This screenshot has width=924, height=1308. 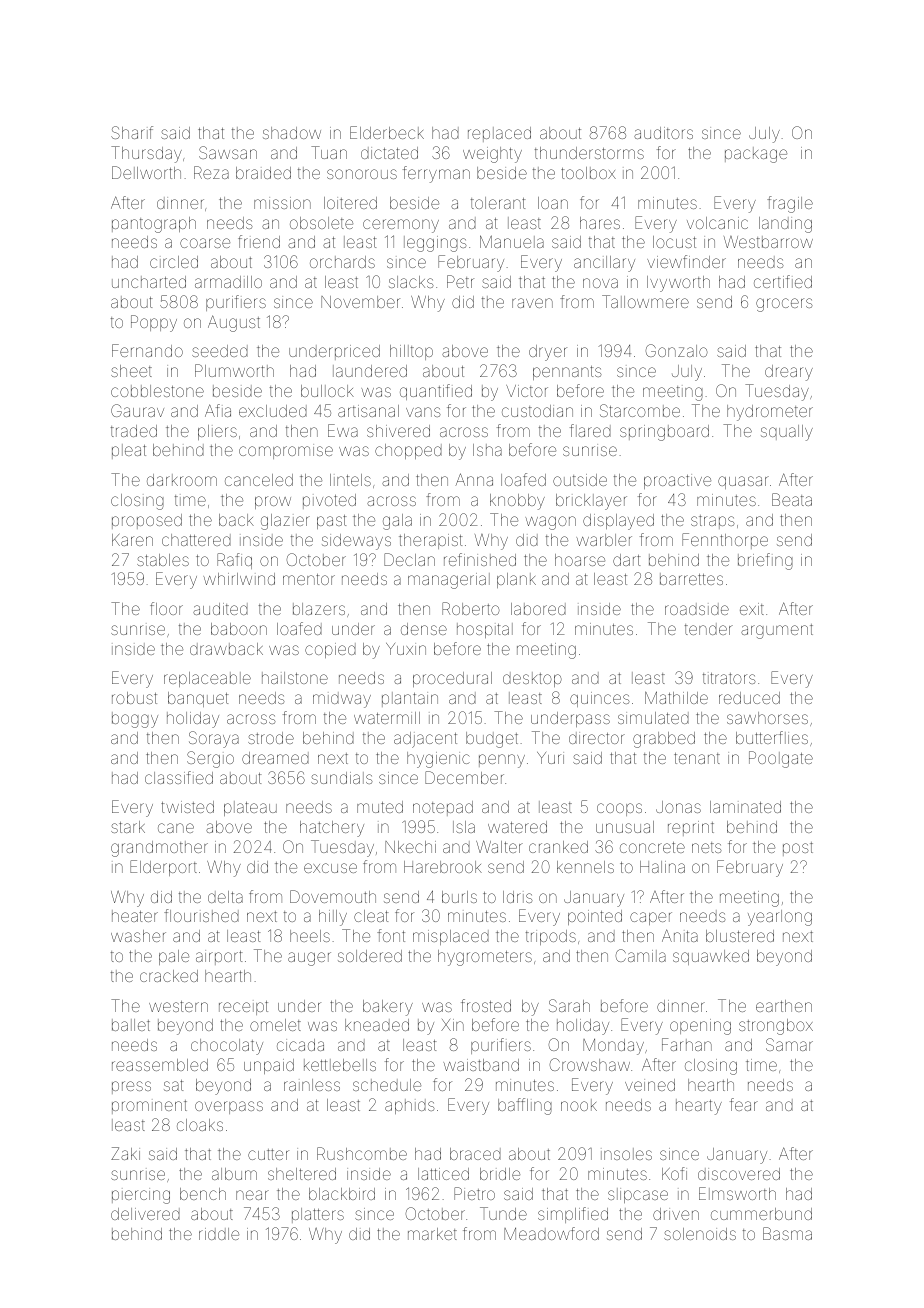 I want to click on notepad, so click(x=443, y=808).
